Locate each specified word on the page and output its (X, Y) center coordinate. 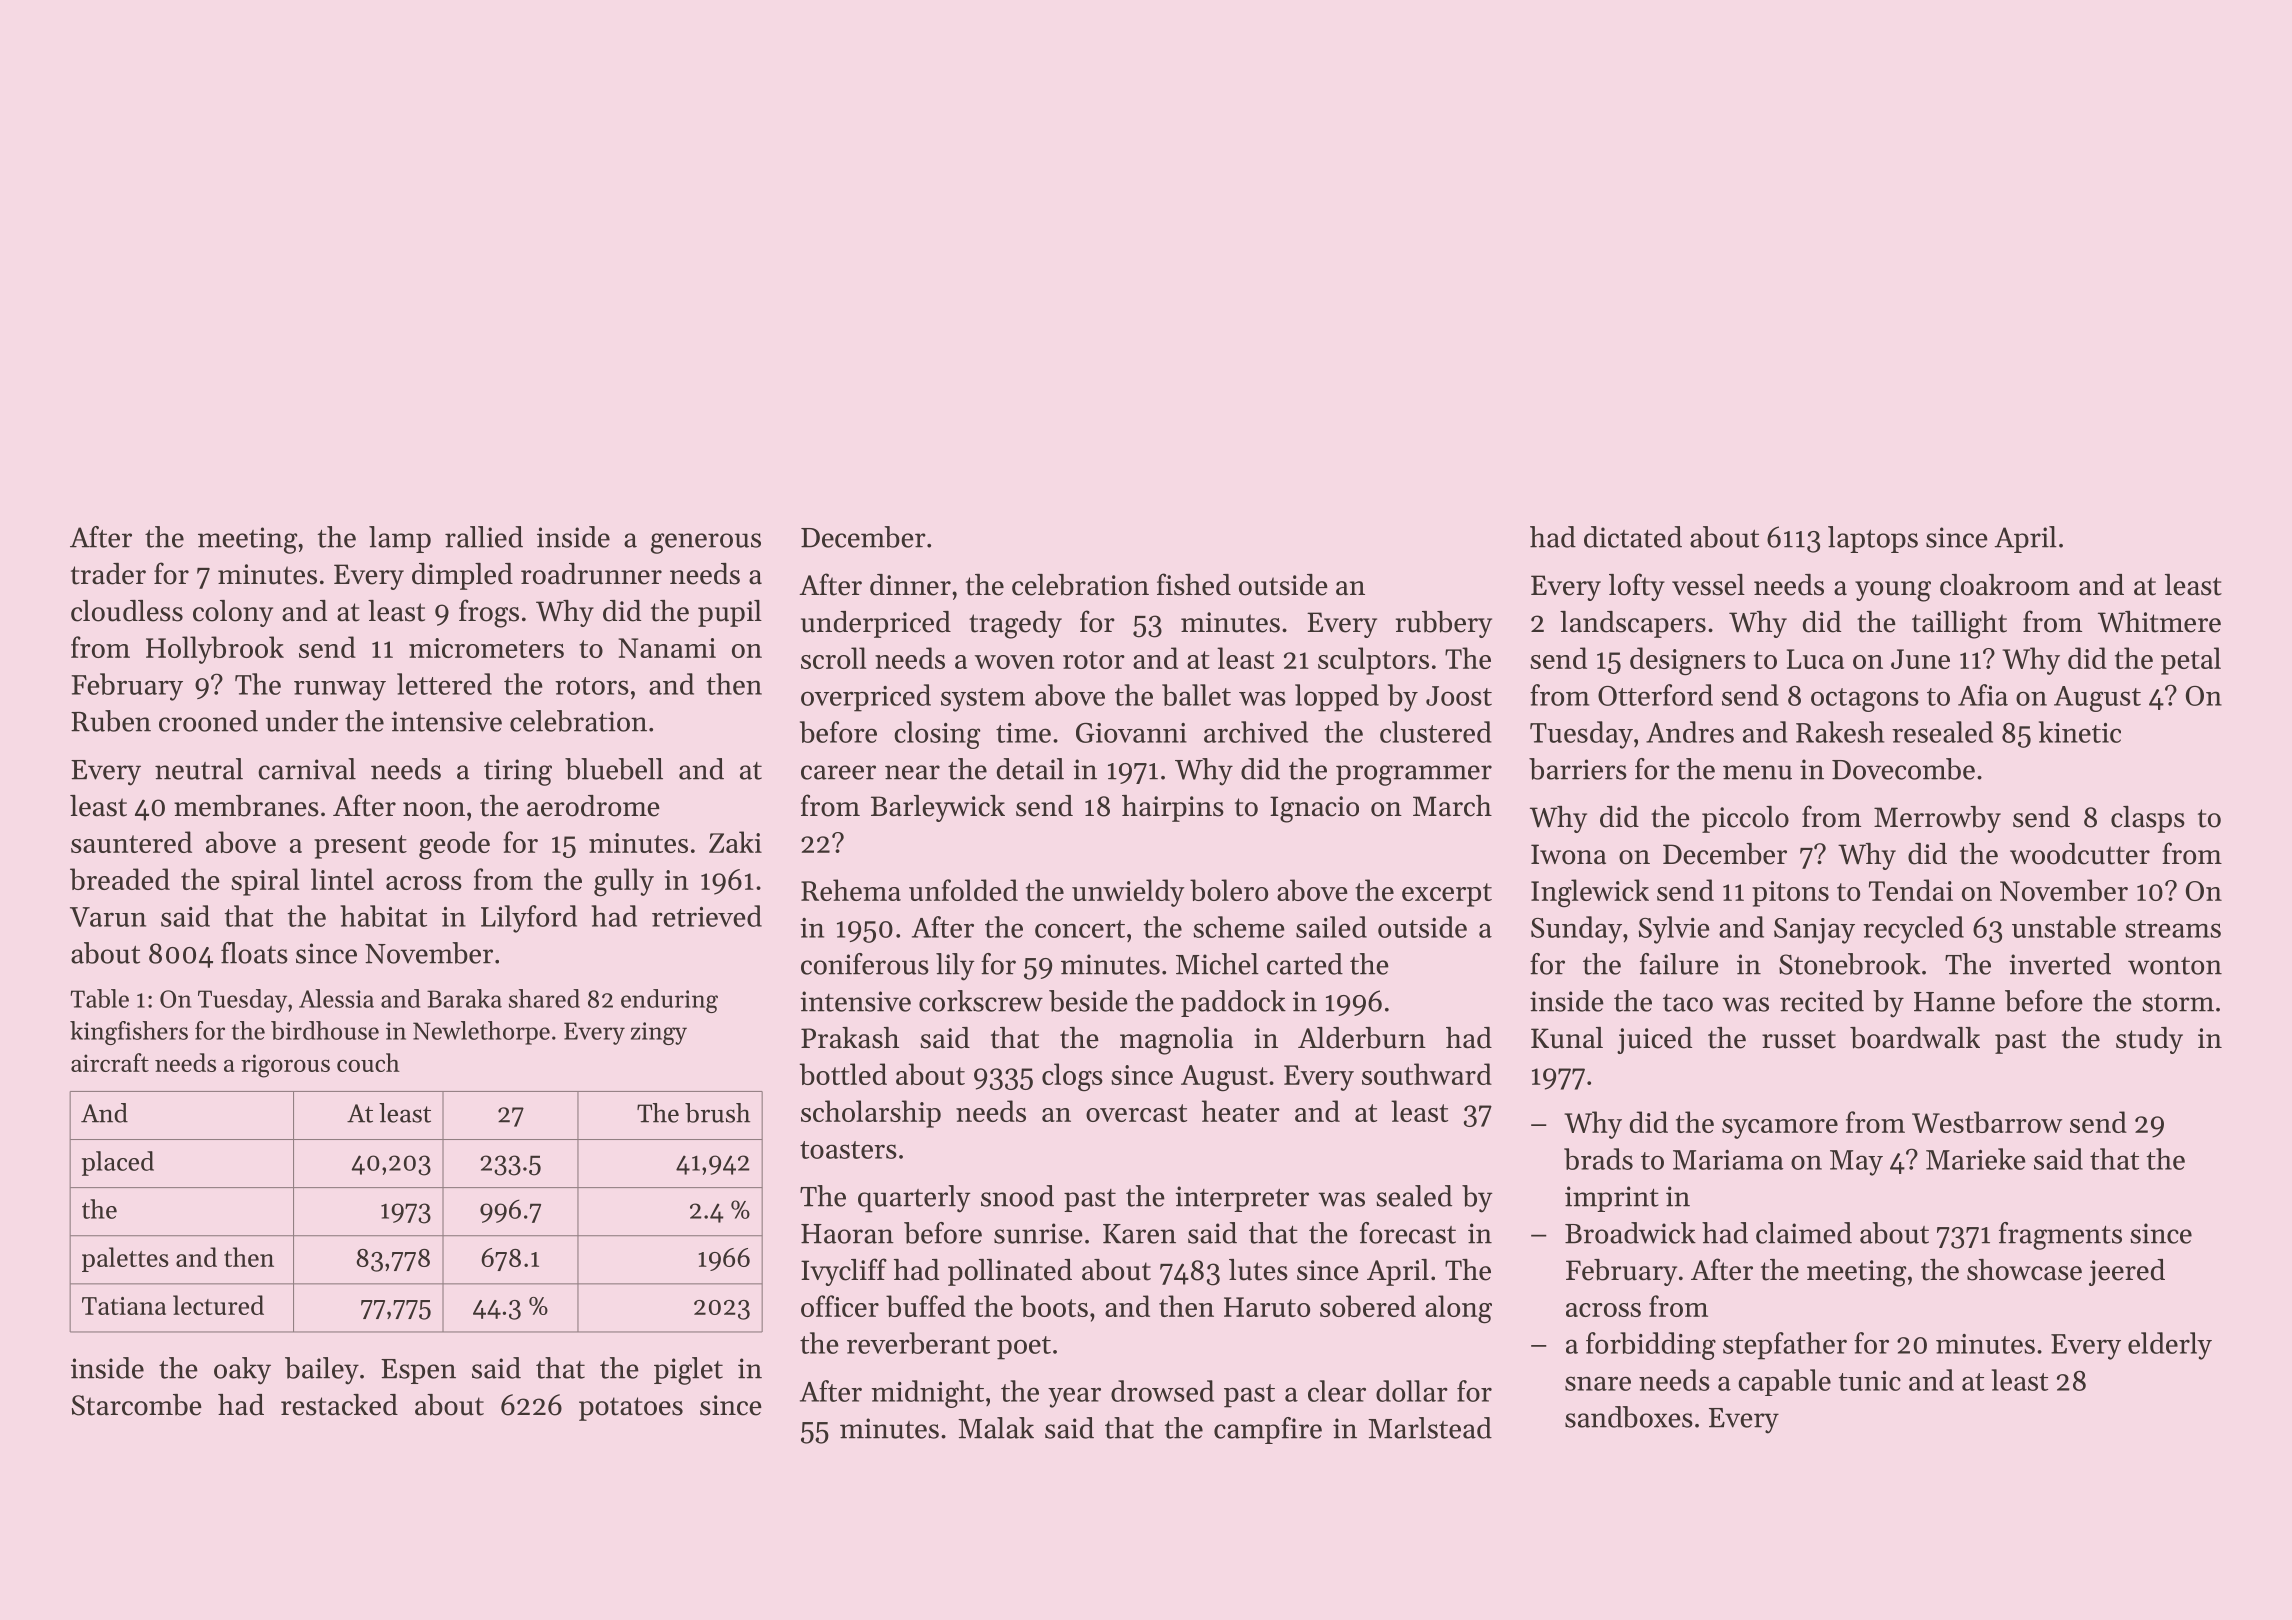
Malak (996, 1428)
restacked (339, 1405)
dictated (1633, 537)
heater (1241, 1111)
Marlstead (1430, 1428)
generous (706, 543)
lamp (400, 539)
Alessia (336, 998)
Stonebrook (1849, 964)
